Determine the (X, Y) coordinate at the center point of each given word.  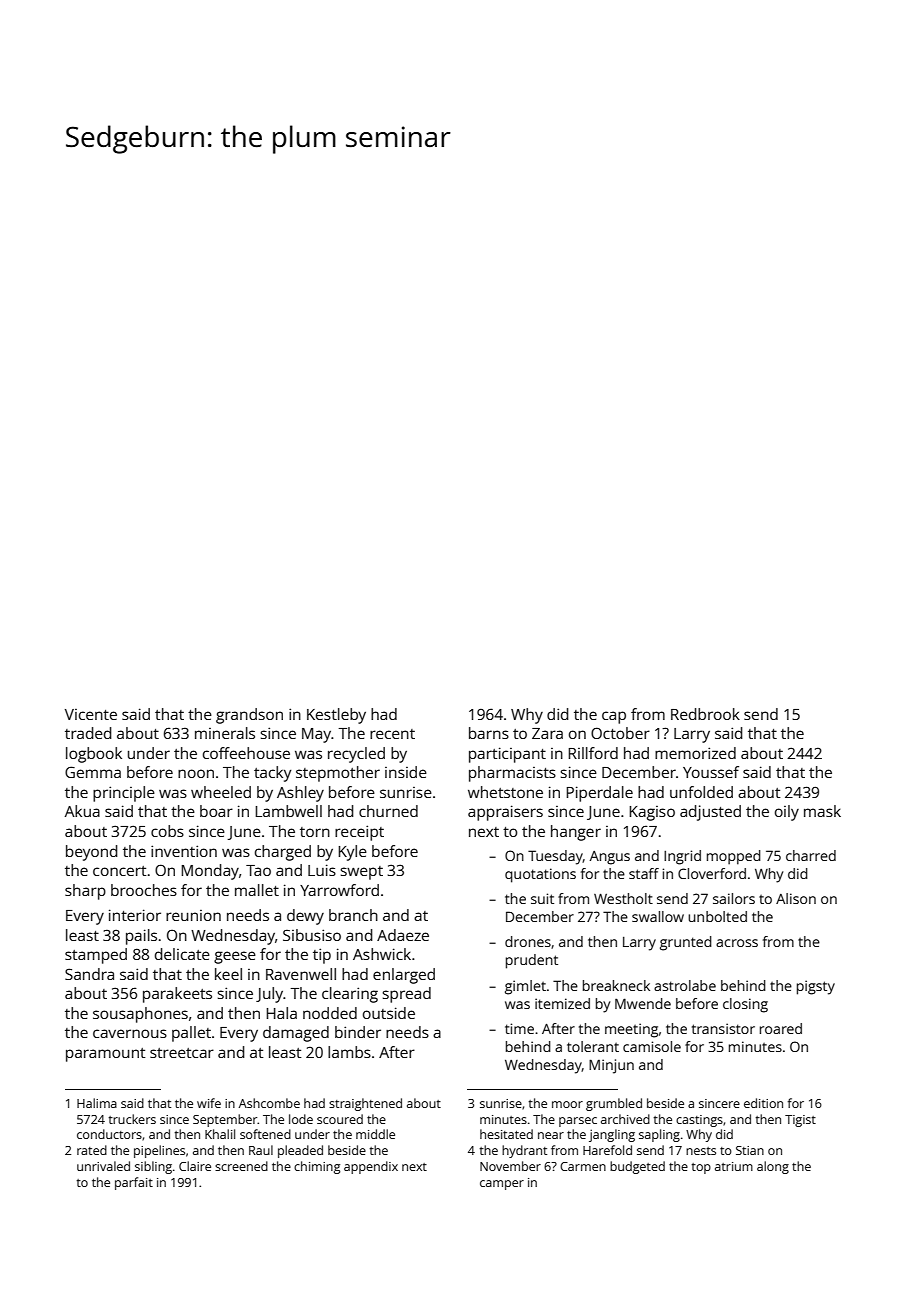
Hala (281, 1013)
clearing (350, 995)
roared (781, 1028)
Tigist (800, 1121)
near (551, 1135)
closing (745, 1005)
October (620, 733)
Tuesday (555, 857)
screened (241, 1166)
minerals (225, 733)
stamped (96, 956)
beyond (92, 853)
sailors (734, 898)
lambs (349, 1052)
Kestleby (336, 716)
